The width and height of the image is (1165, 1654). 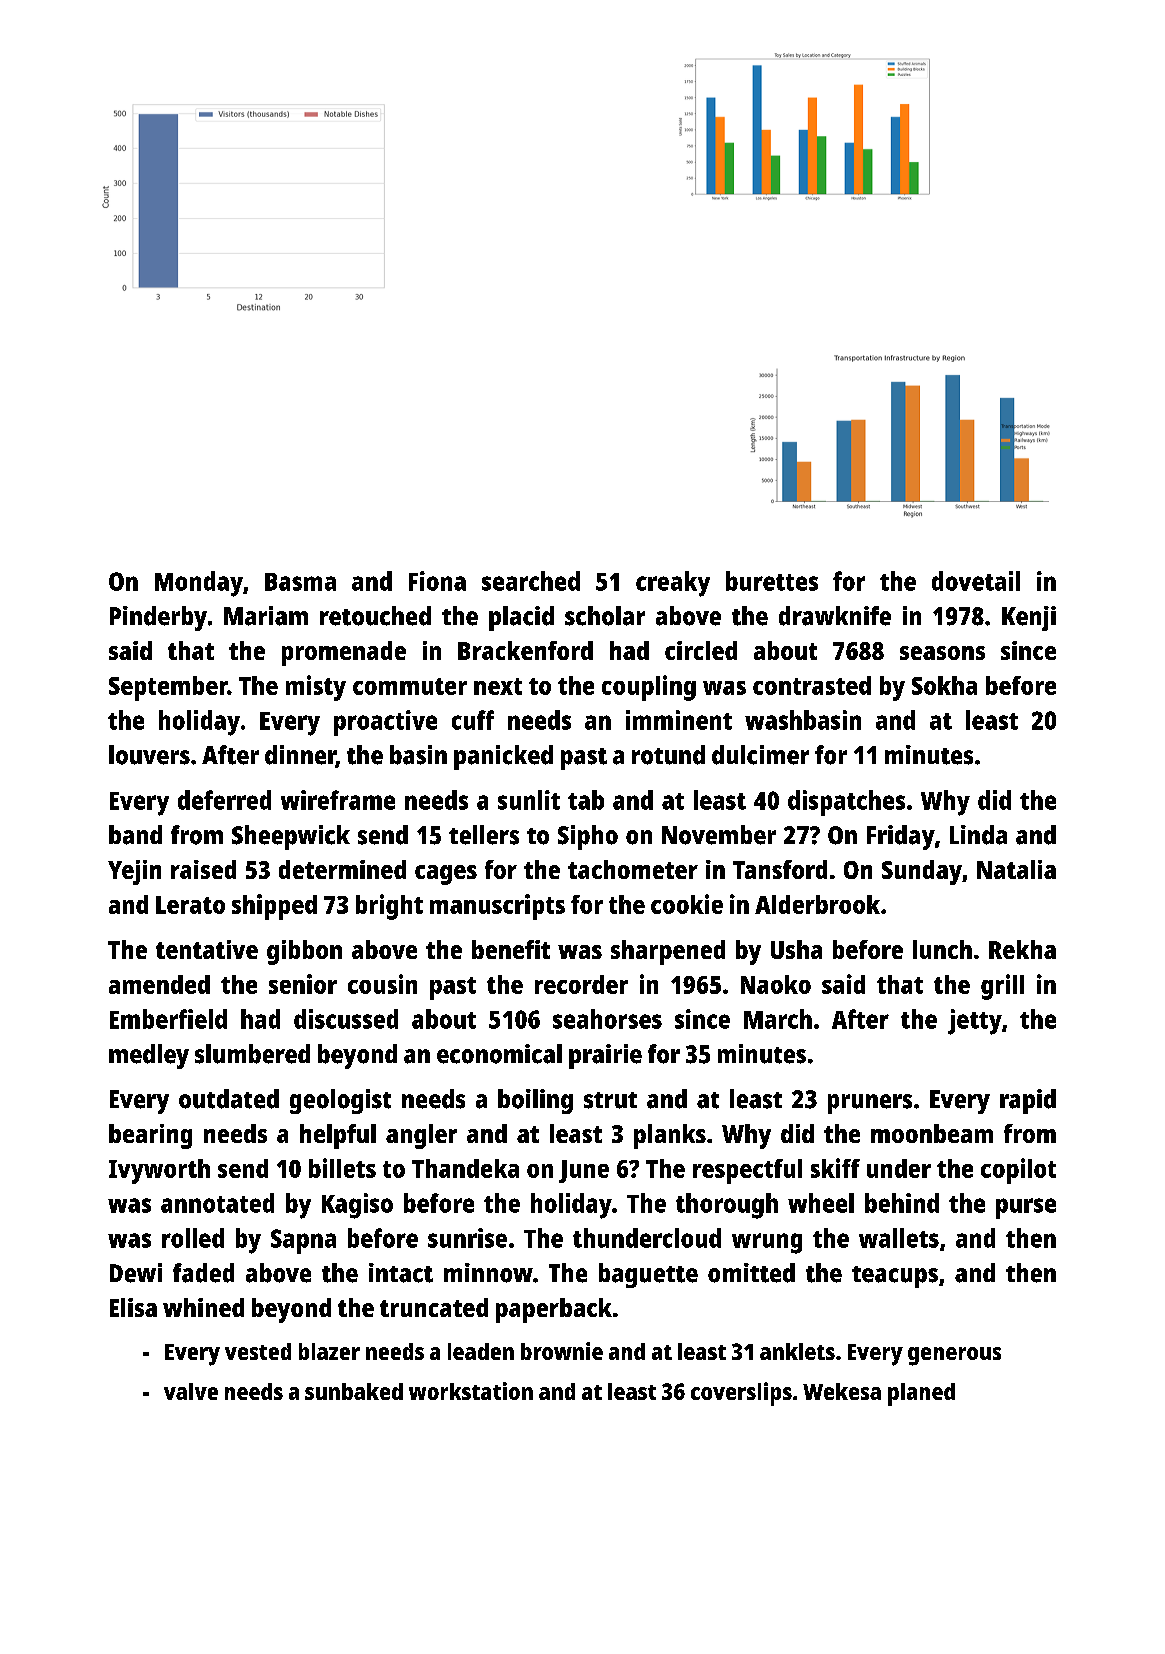 What do you see at coordinates (668, 952) in the image?
I see `sharpened` at bounding box center [668, 952].
